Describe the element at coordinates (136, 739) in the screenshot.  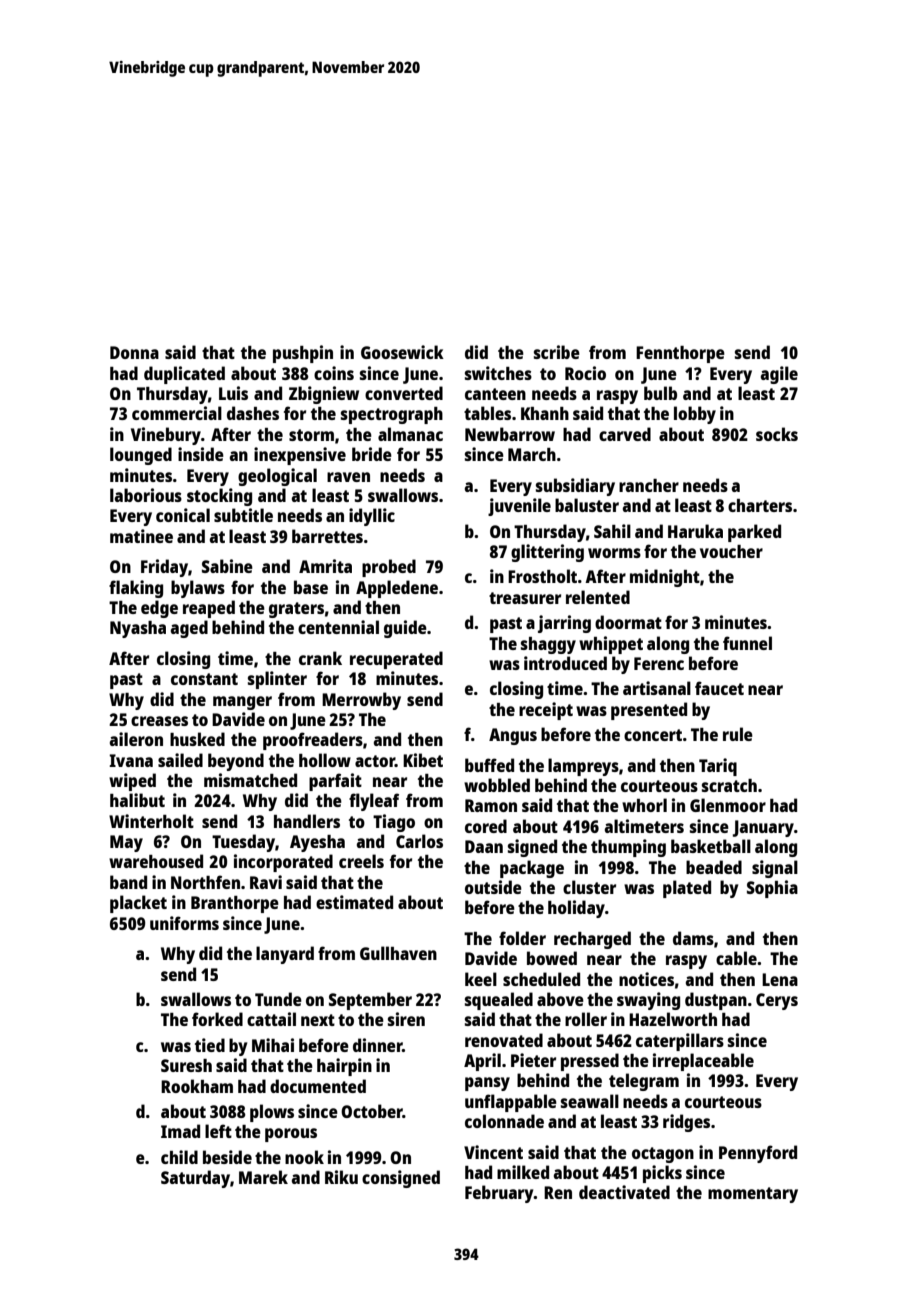
I see `aileron` at that location.
